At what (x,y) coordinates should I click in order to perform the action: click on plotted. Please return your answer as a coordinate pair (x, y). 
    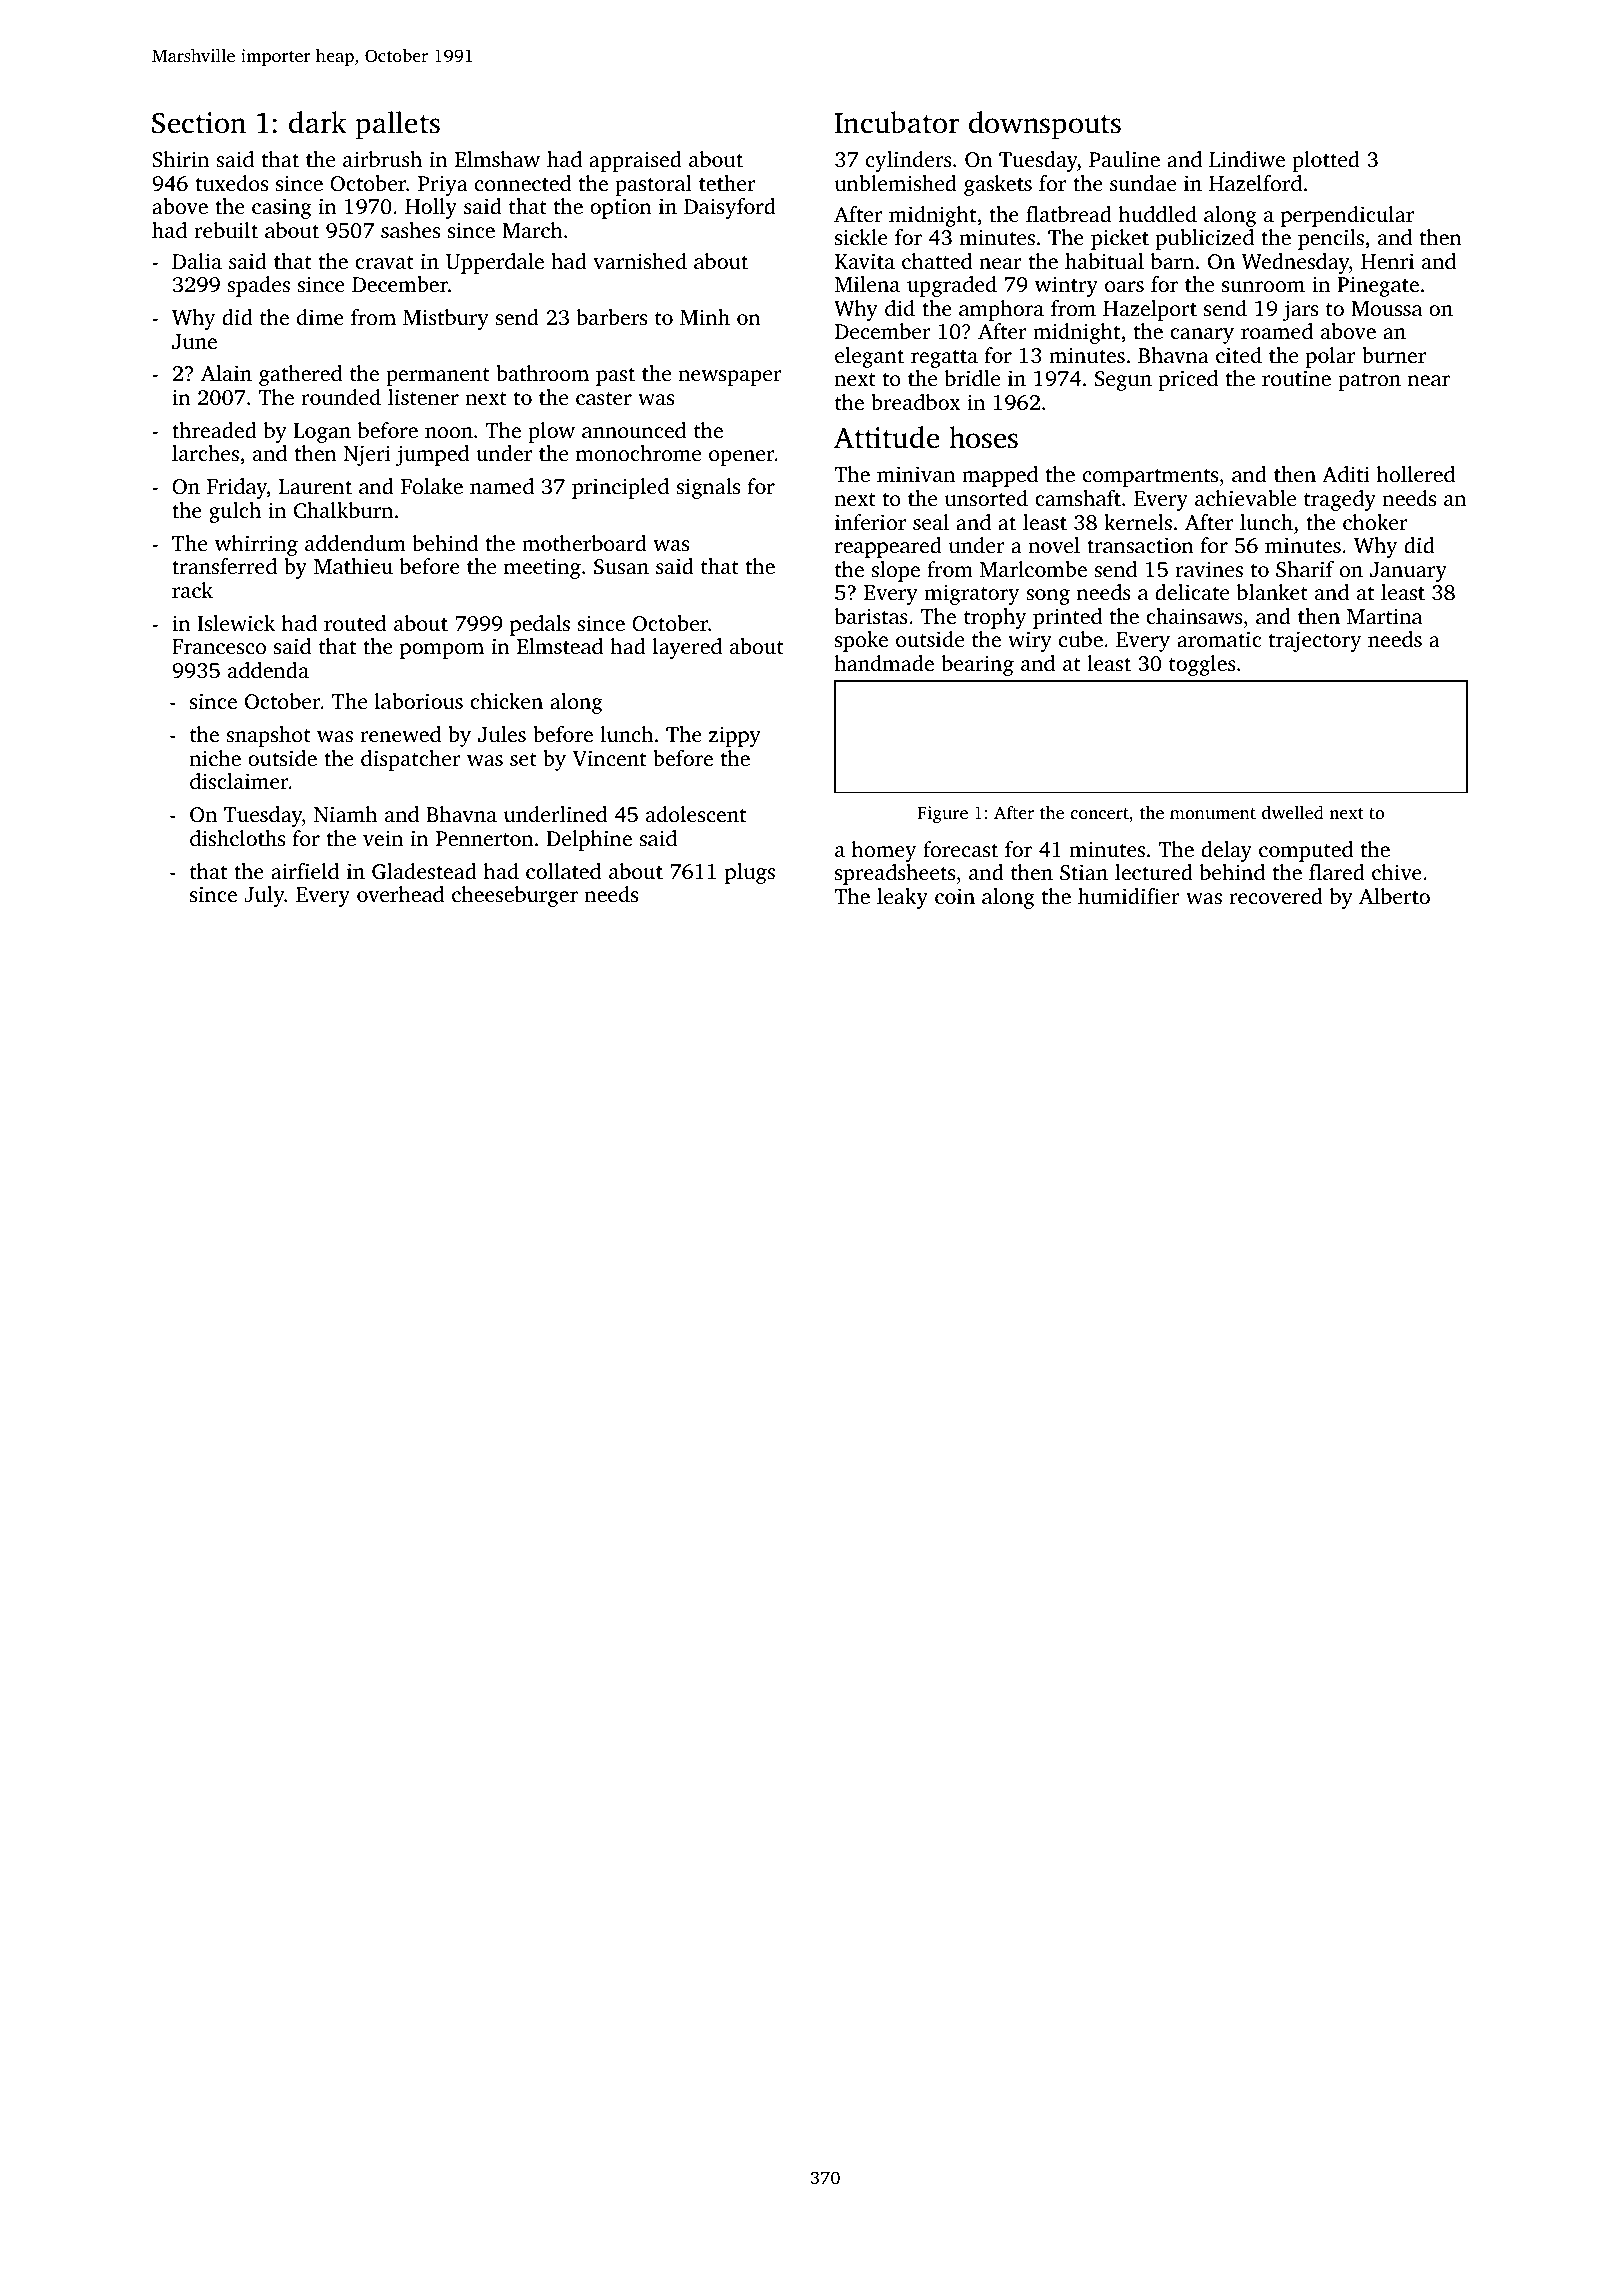
    Looking at the image, I should click on (1326, 161).
